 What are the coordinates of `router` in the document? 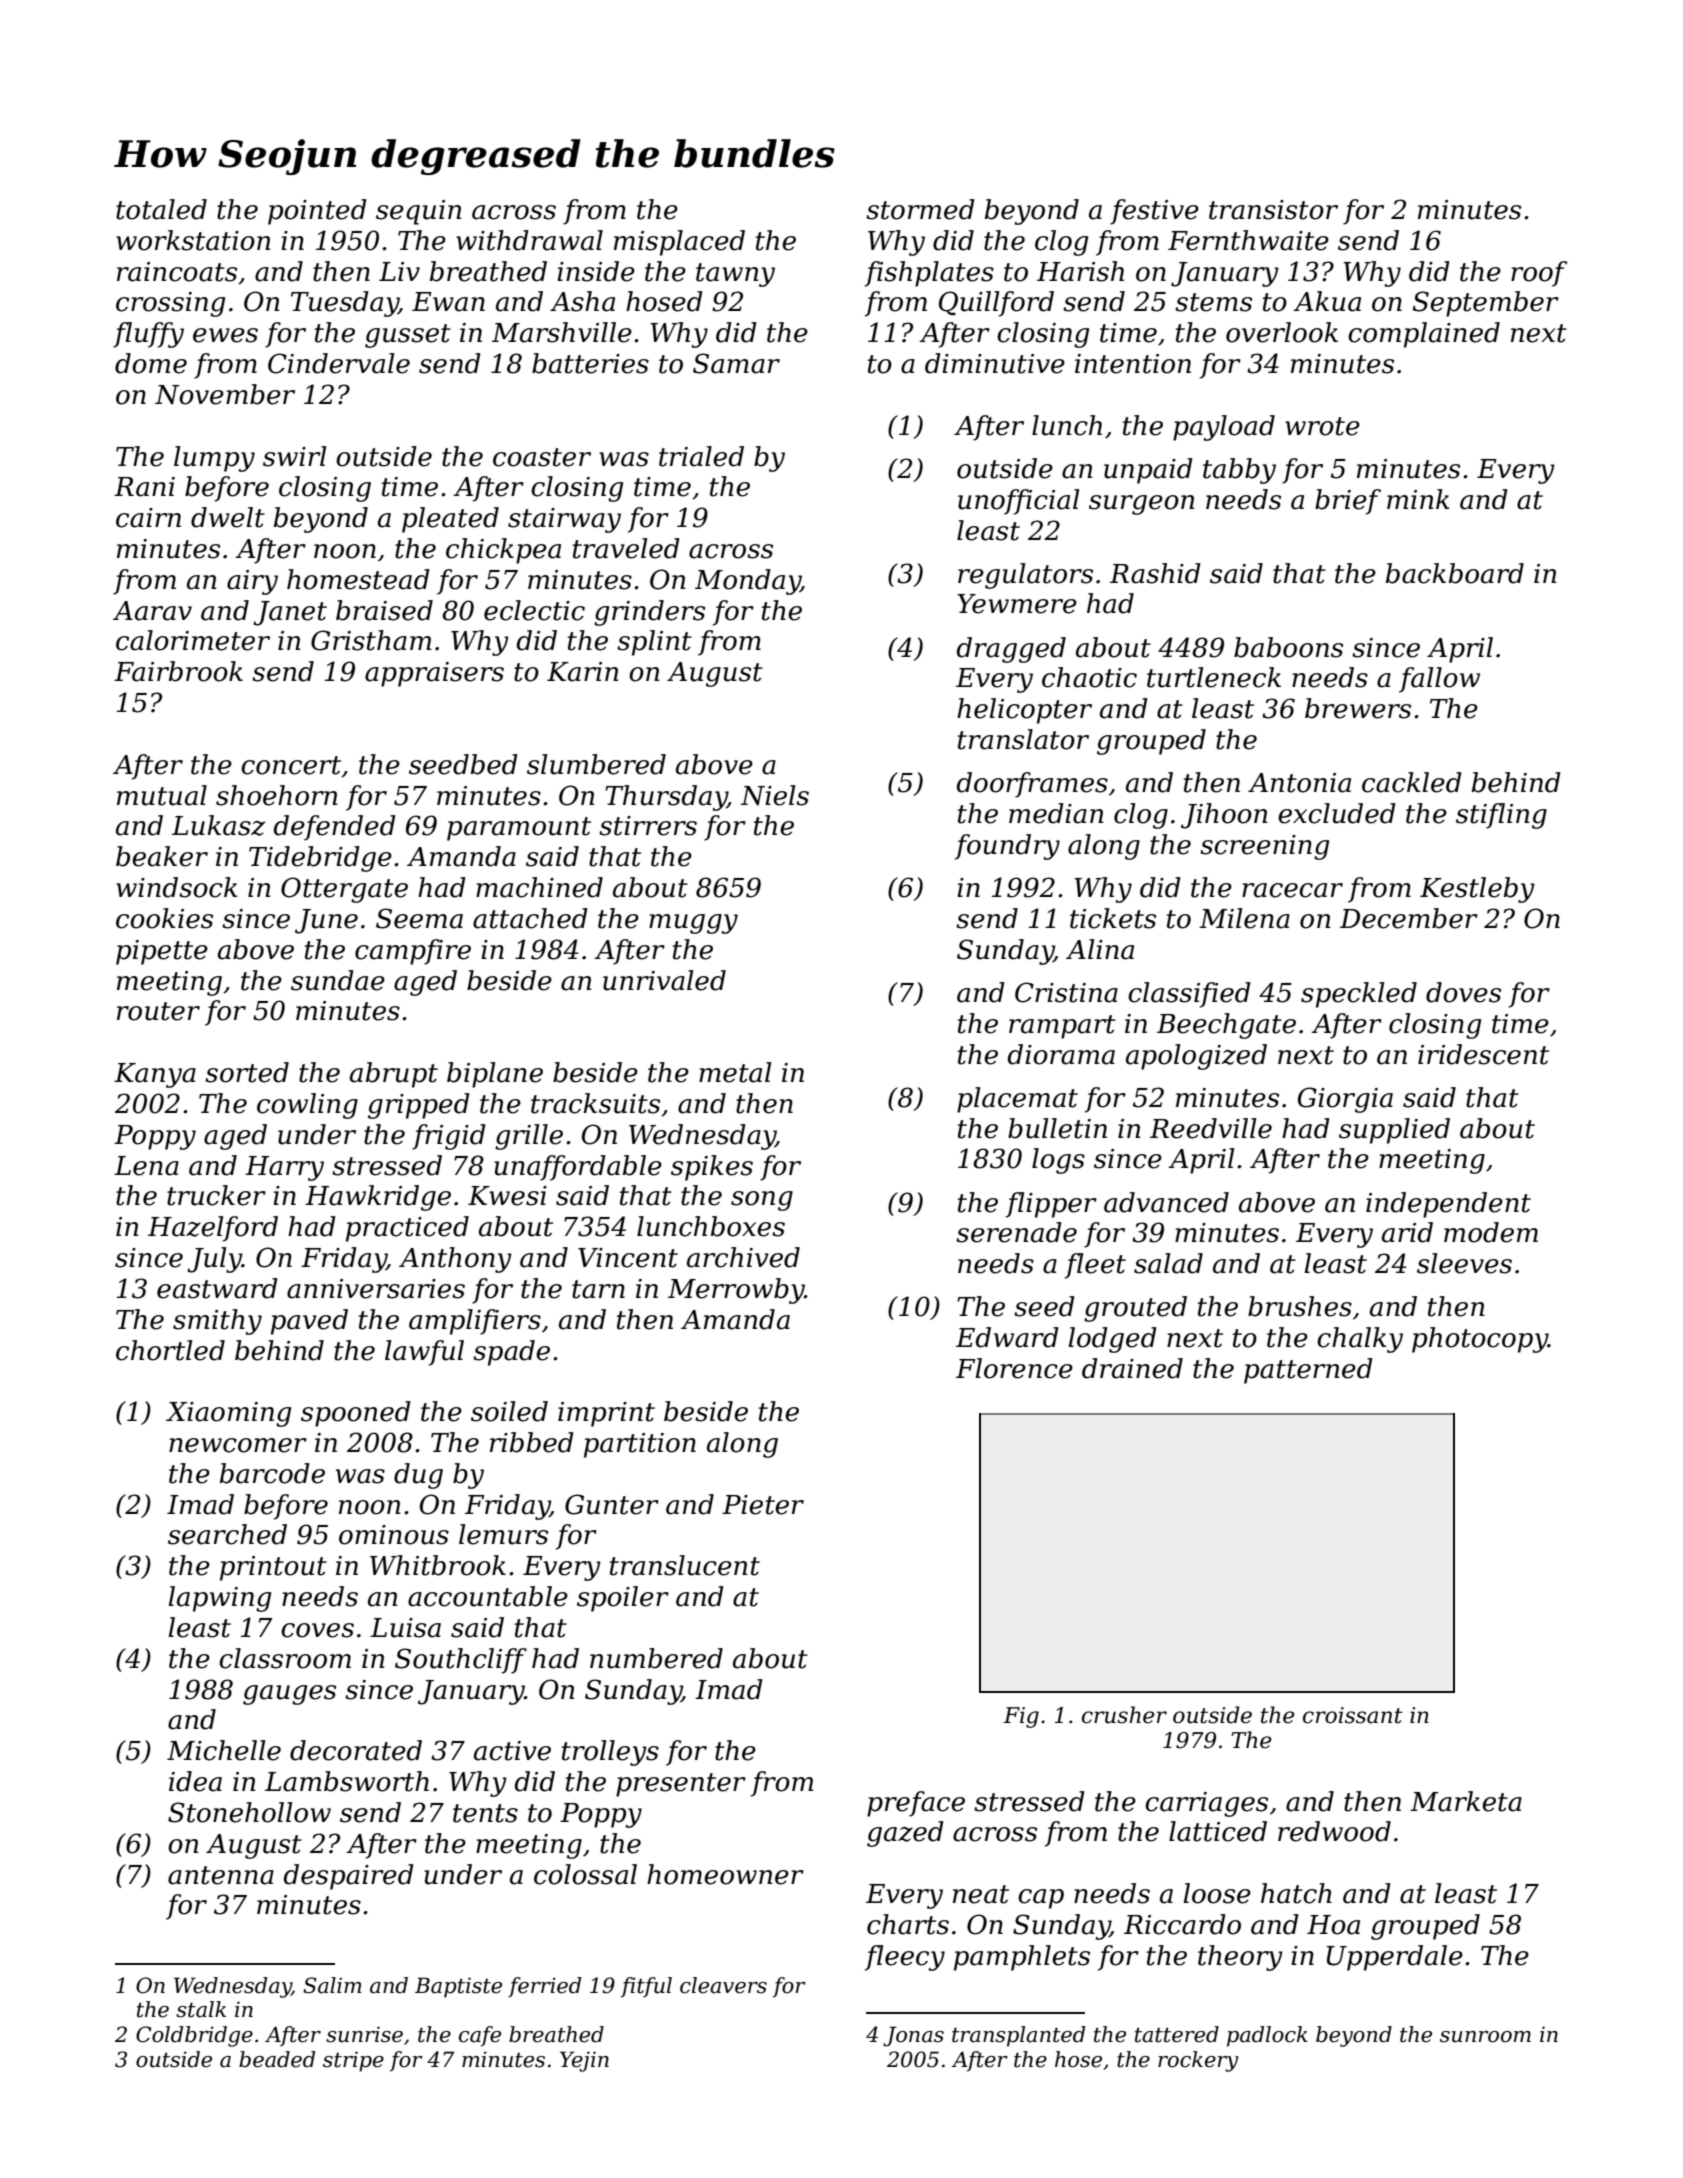 It's located at (158, 1011).
